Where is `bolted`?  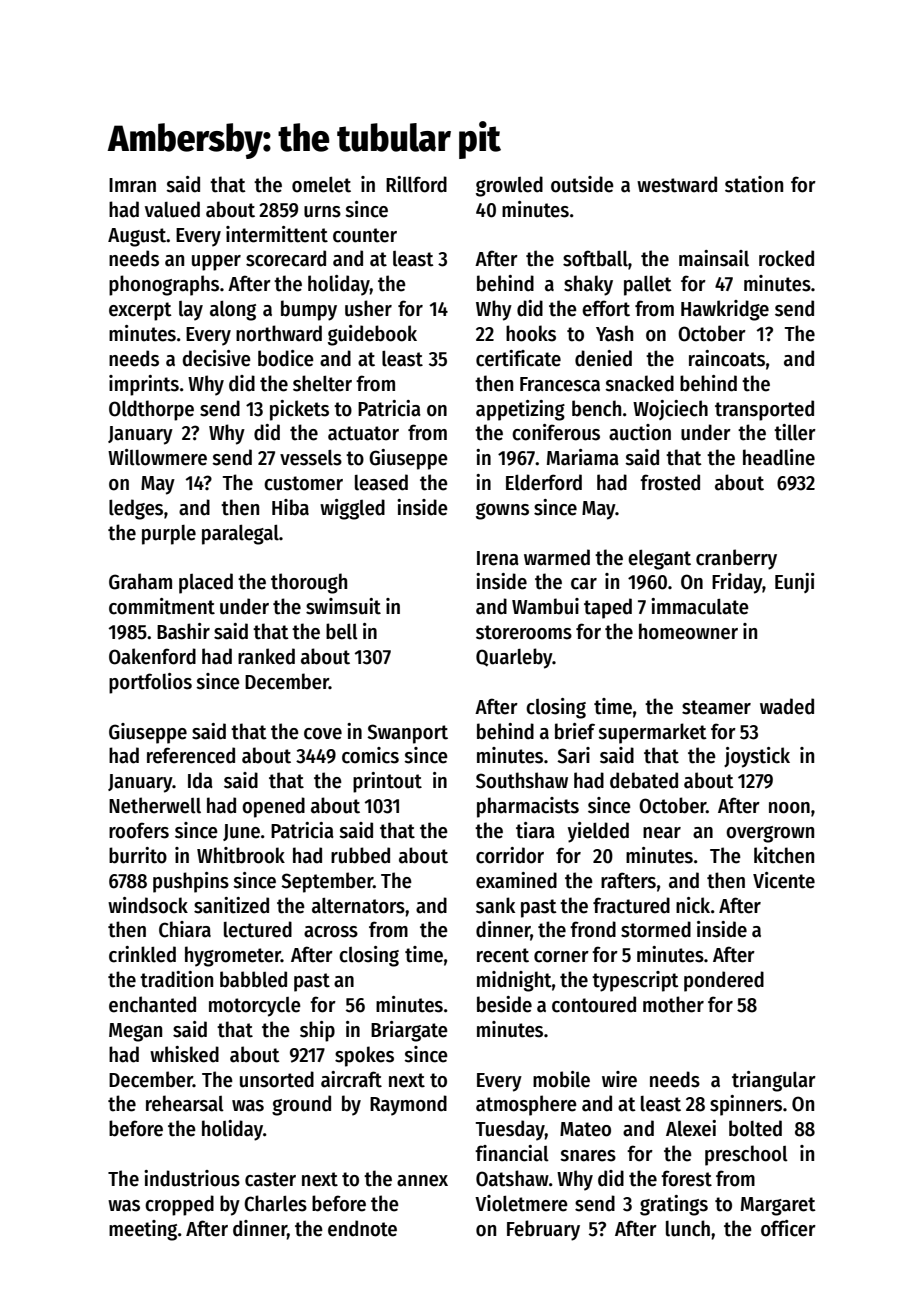
bolted is located at coordinates (755, 1128).
